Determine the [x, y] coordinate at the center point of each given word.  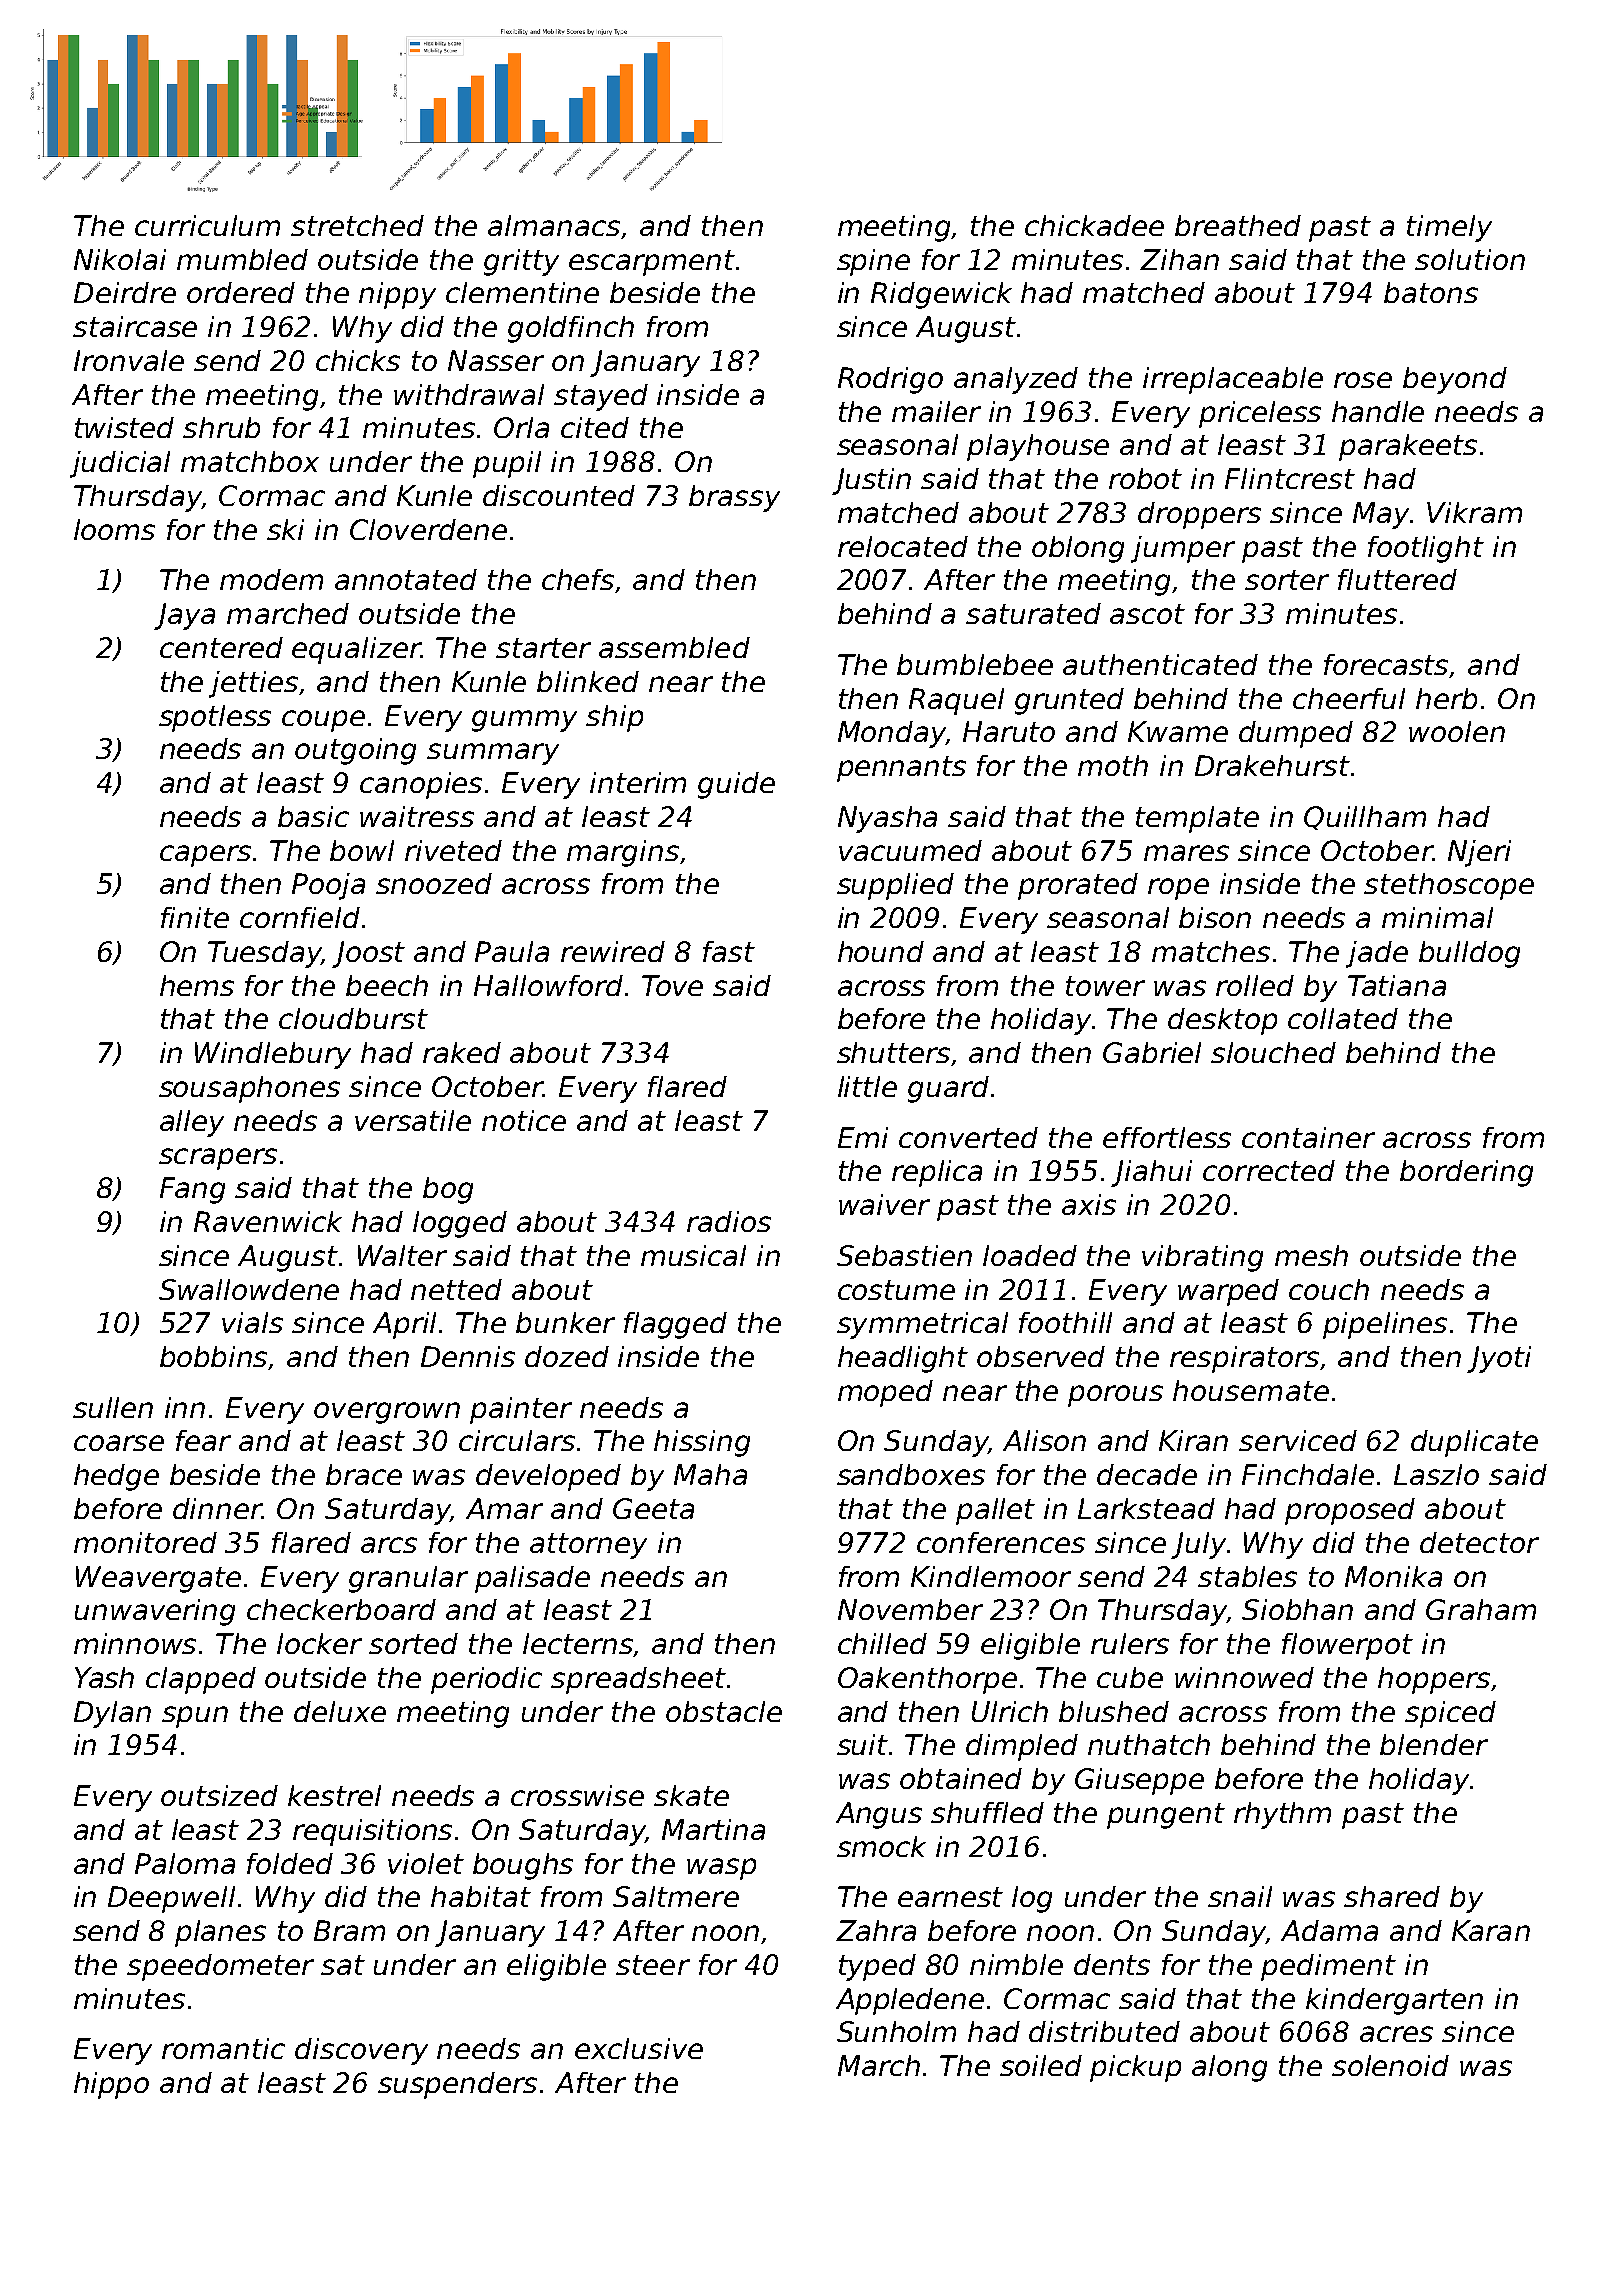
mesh [1311, 1255]
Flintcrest [1290, 478]
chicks [358, 360]
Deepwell [171, 1899]
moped [885, 1393]
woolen [1457, 731]
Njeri [1479, 853]
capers [205, 856]
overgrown [387, 1413]
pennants [901, 769]
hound [881, 951]
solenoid [1390, 2065]
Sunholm [896, 2031]
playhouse [1038, 447]
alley [192, 1123]
